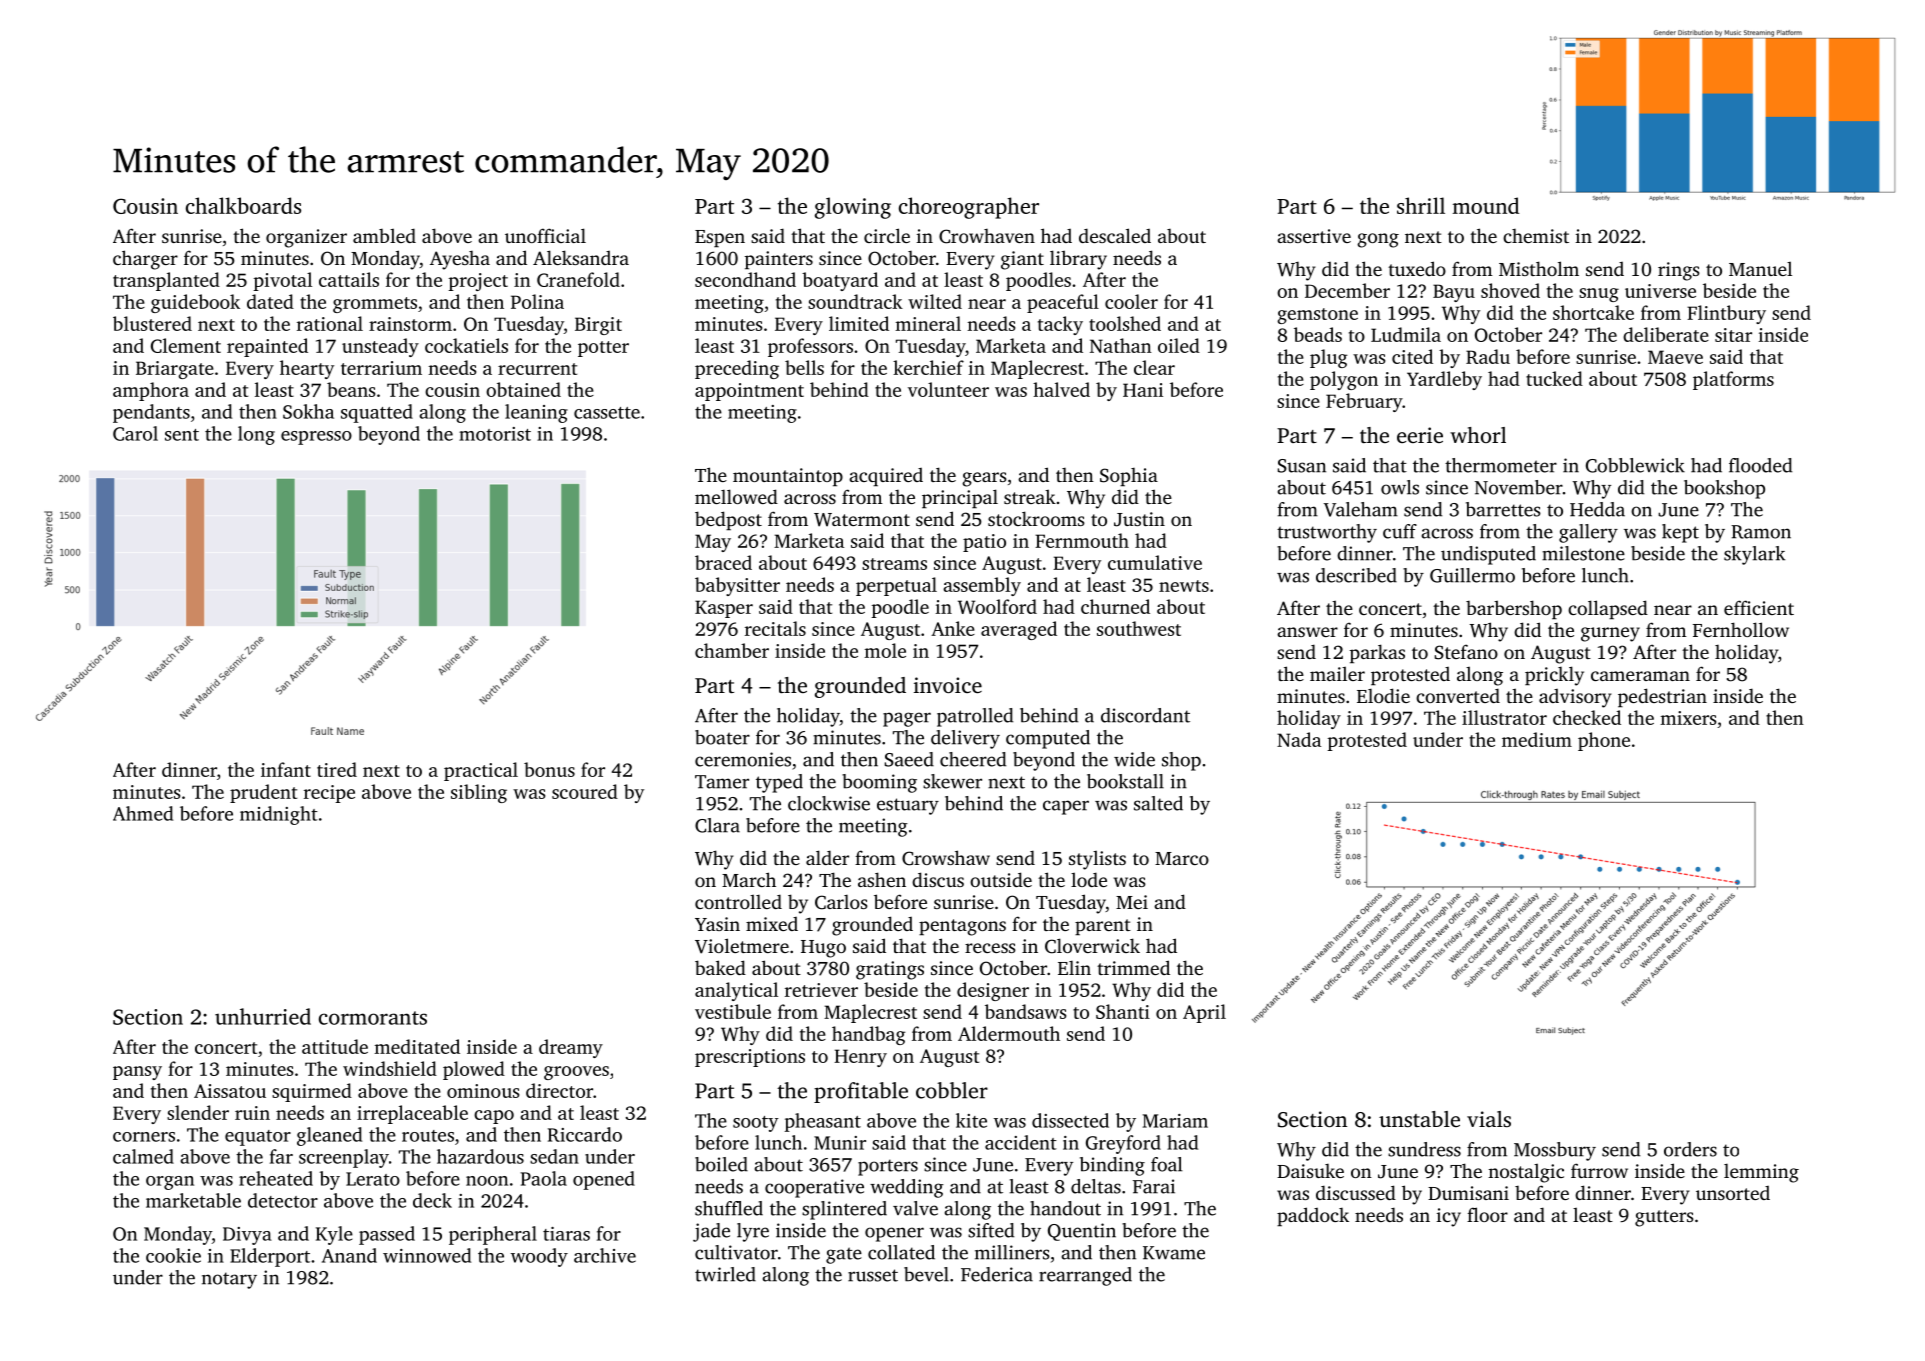  I want to click on twirled, so click(725, 1274).
